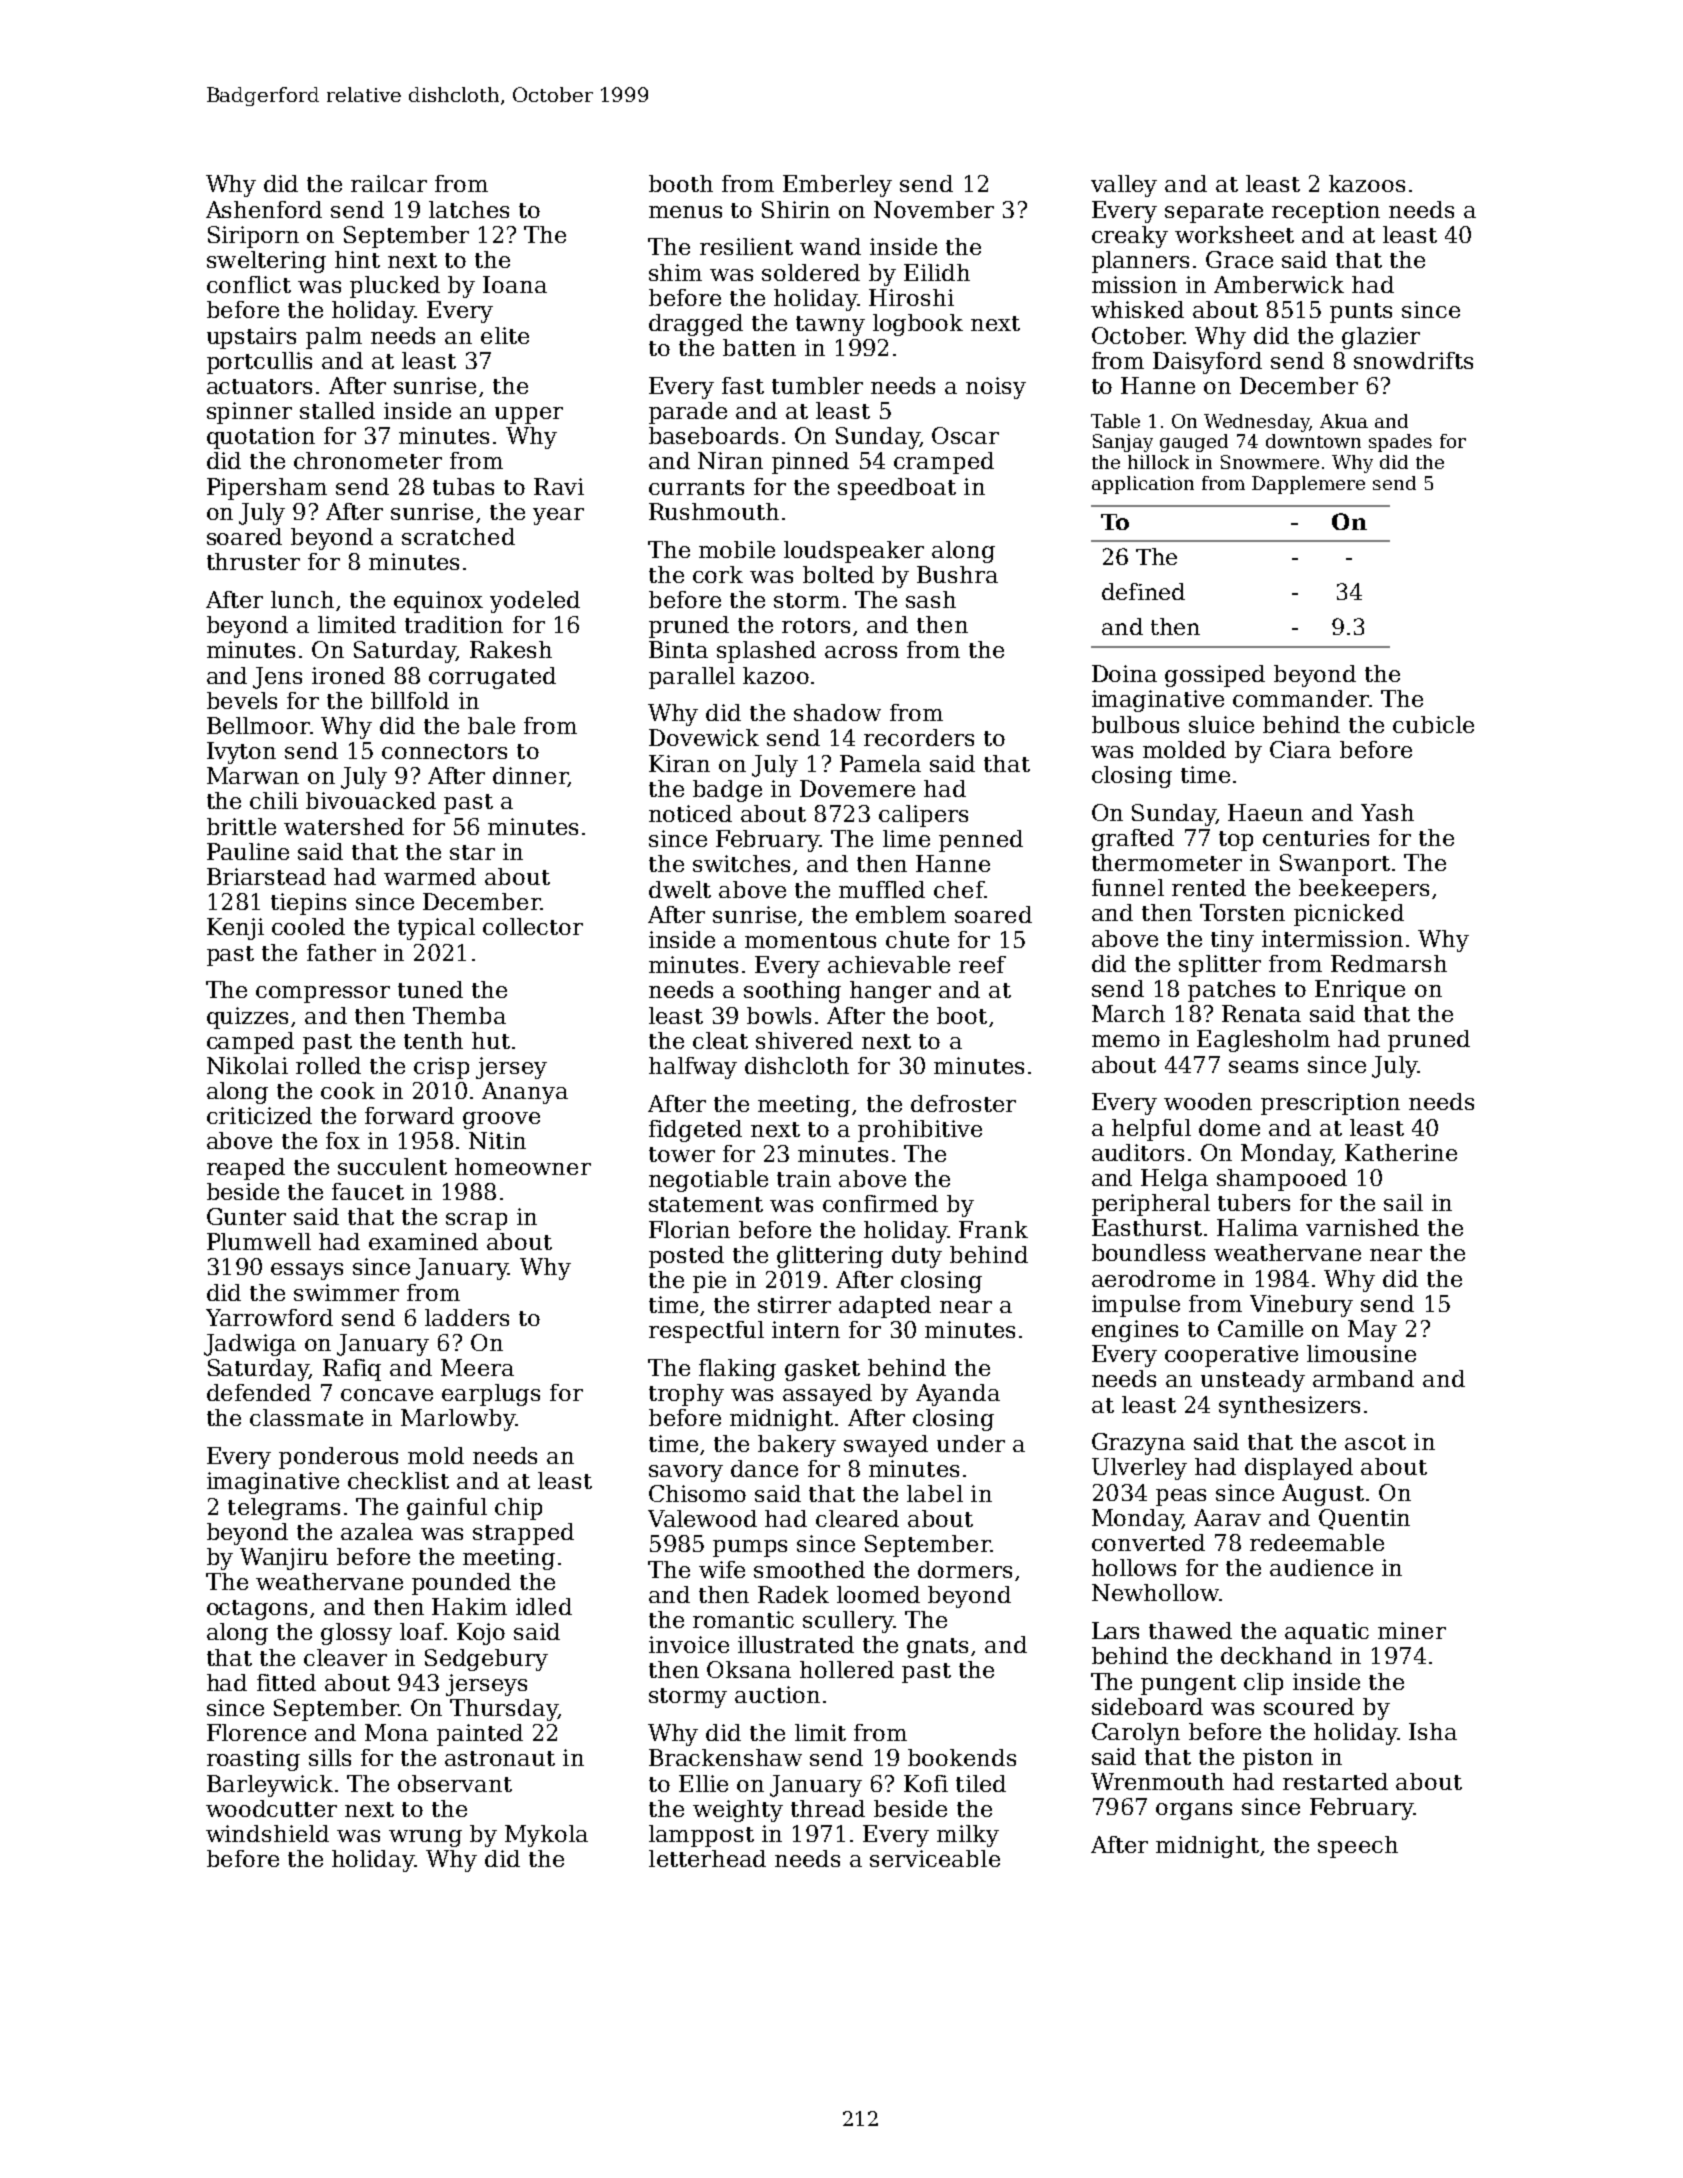 The image size is (1683, 2178). Describe the element at coordinates (1214, 213) in the document. I see `separate` at that location.
